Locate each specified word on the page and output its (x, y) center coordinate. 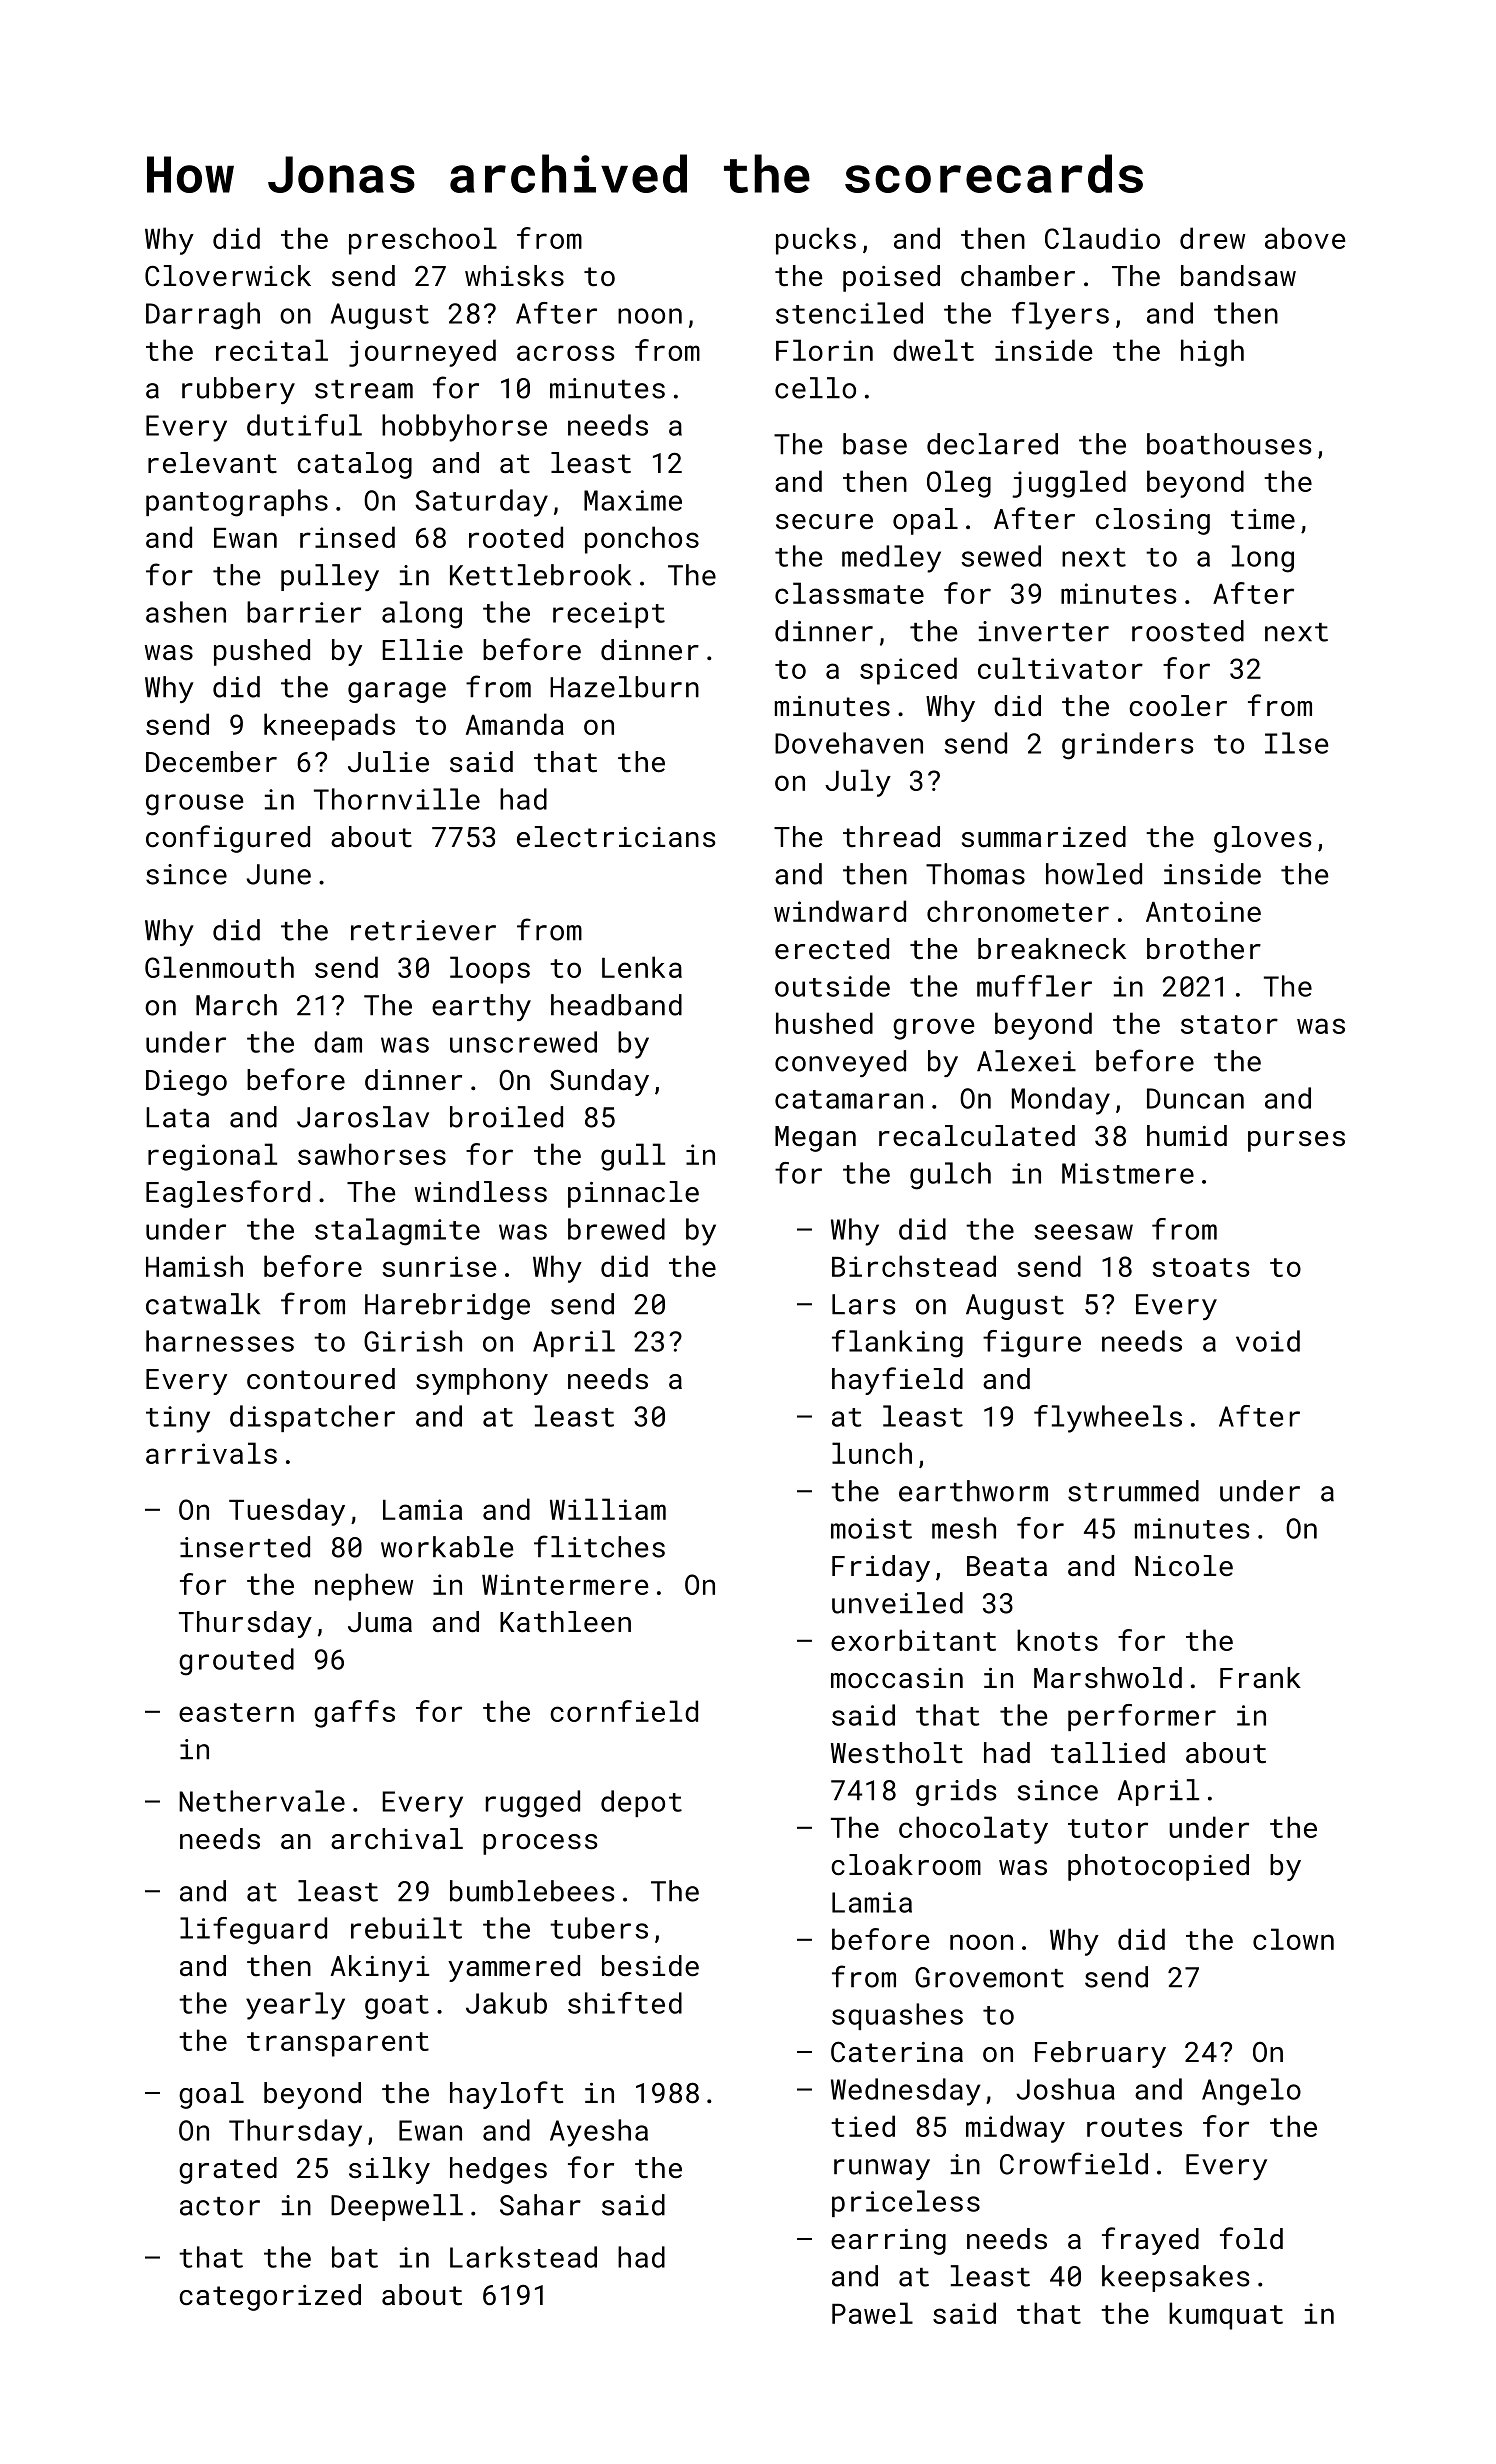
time (1263, 519)
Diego (186, 1083)
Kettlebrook (540, 575)
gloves (1263, 839)
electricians (616, 837)
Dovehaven (849, 743)
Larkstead (523, 2257)
